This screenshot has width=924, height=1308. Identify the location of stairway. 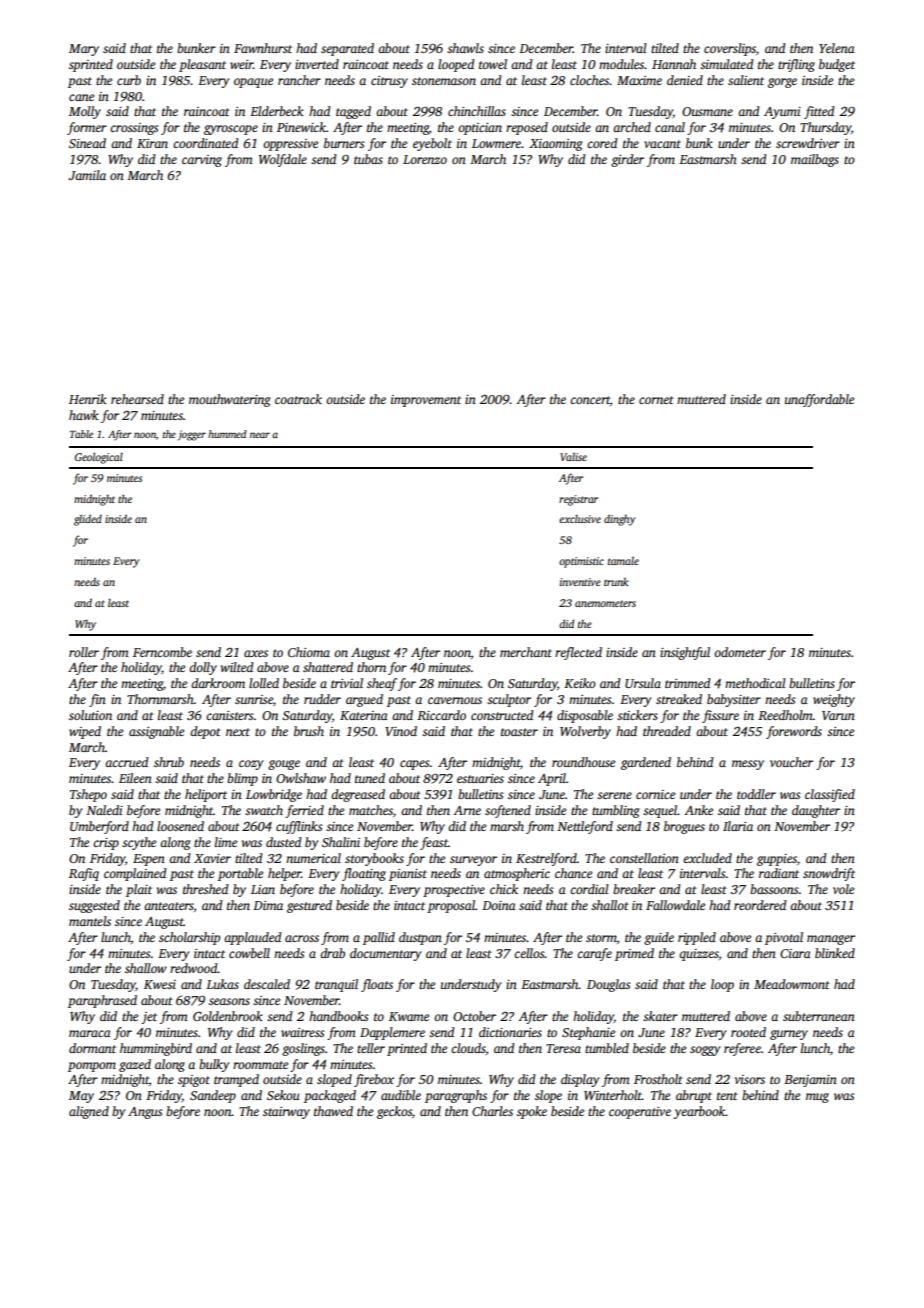
(286, 1113).
